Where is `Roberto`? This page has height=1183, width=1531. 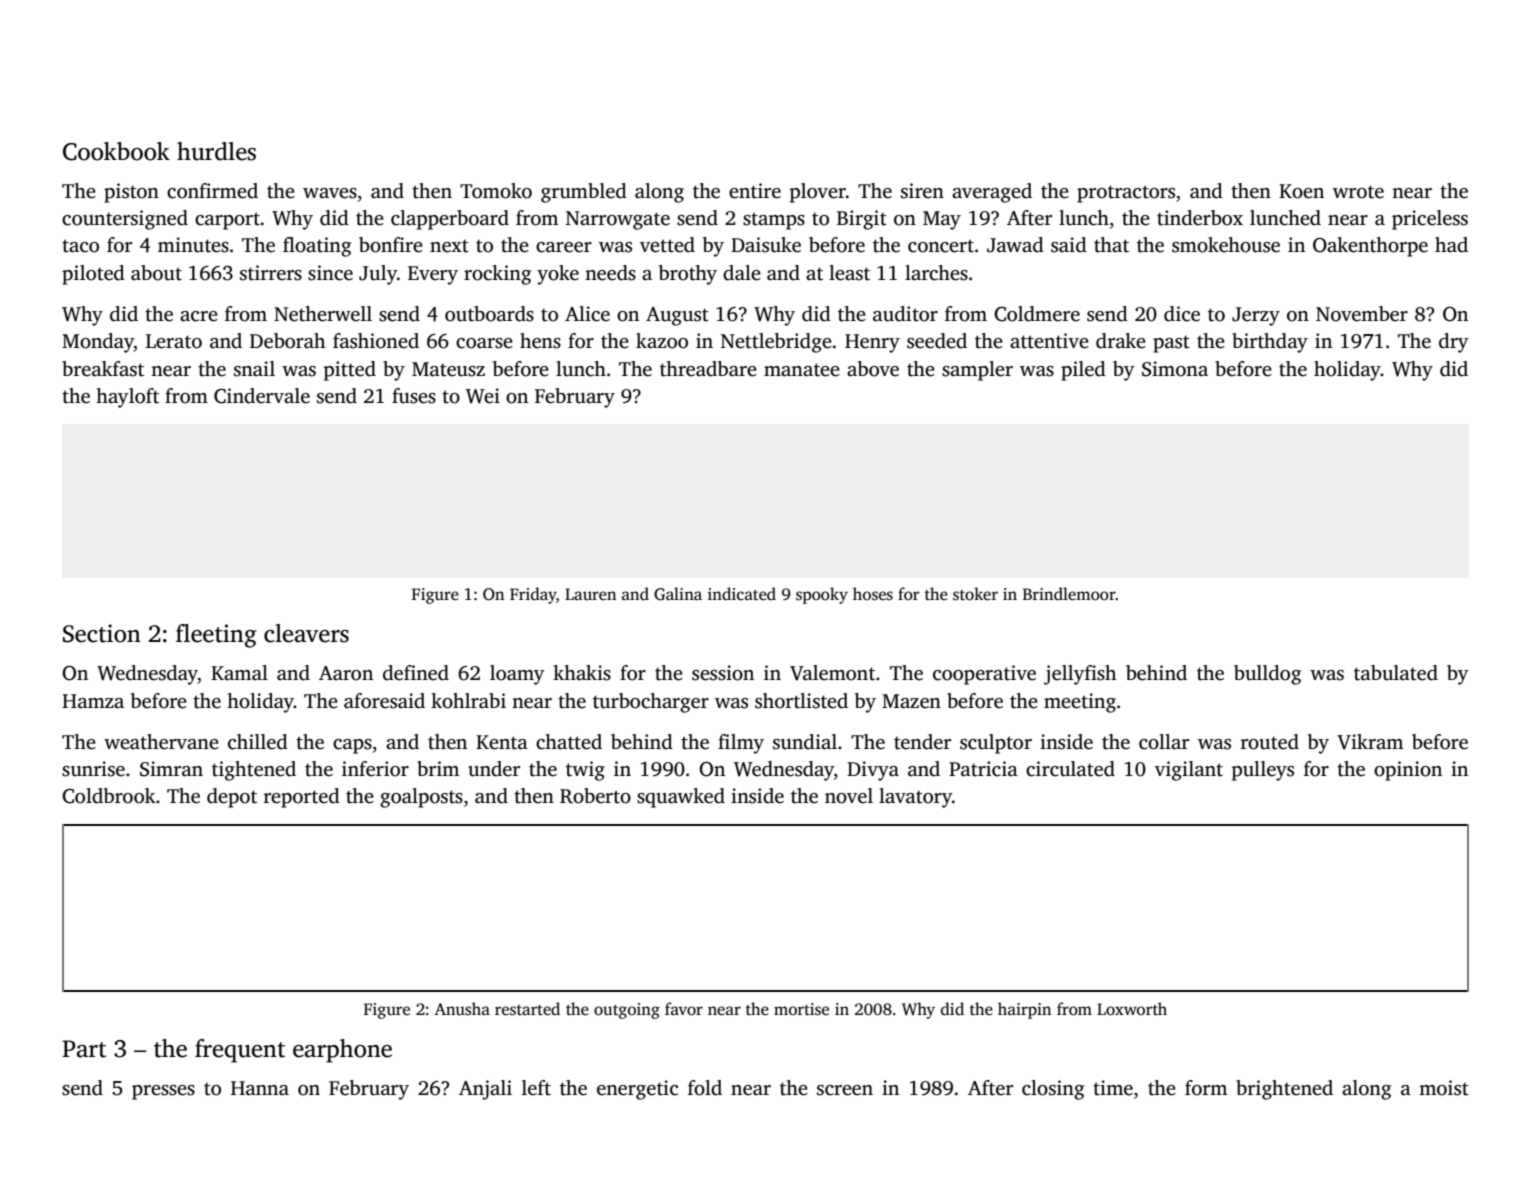
Roberto is located at coordinates (595, 796).
